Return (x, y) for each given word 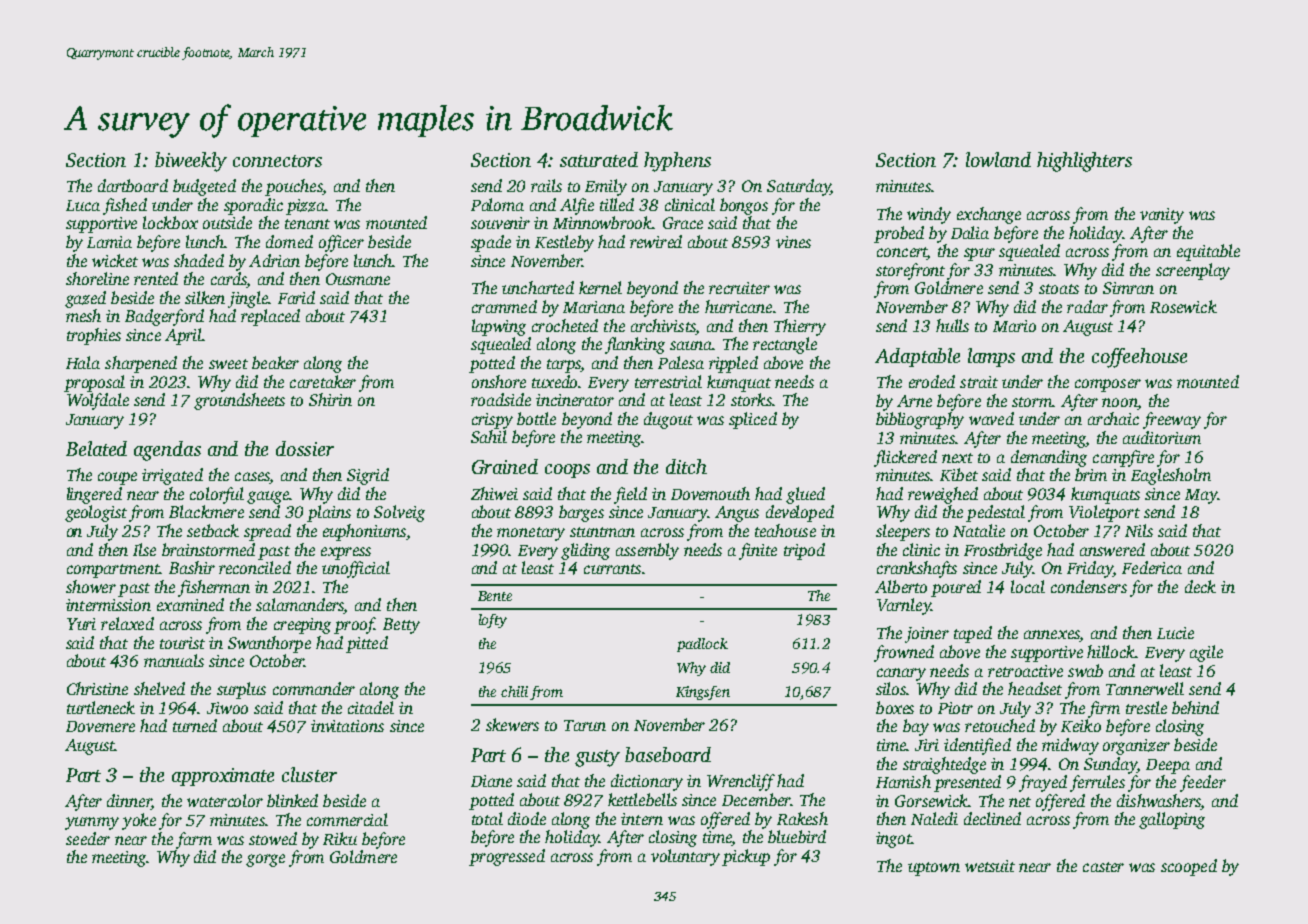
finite (758, 551)
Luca (83, 205)
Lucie (1175, 633)
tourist (182, 643)
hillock (1111, 651)
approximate (223, 777)
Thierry (800, 327)
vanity (1162, 216)
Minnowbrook (602, 222)
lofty (493, 621)
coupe (117, 478)
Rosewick (1183, 306)
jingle (248, 299)
